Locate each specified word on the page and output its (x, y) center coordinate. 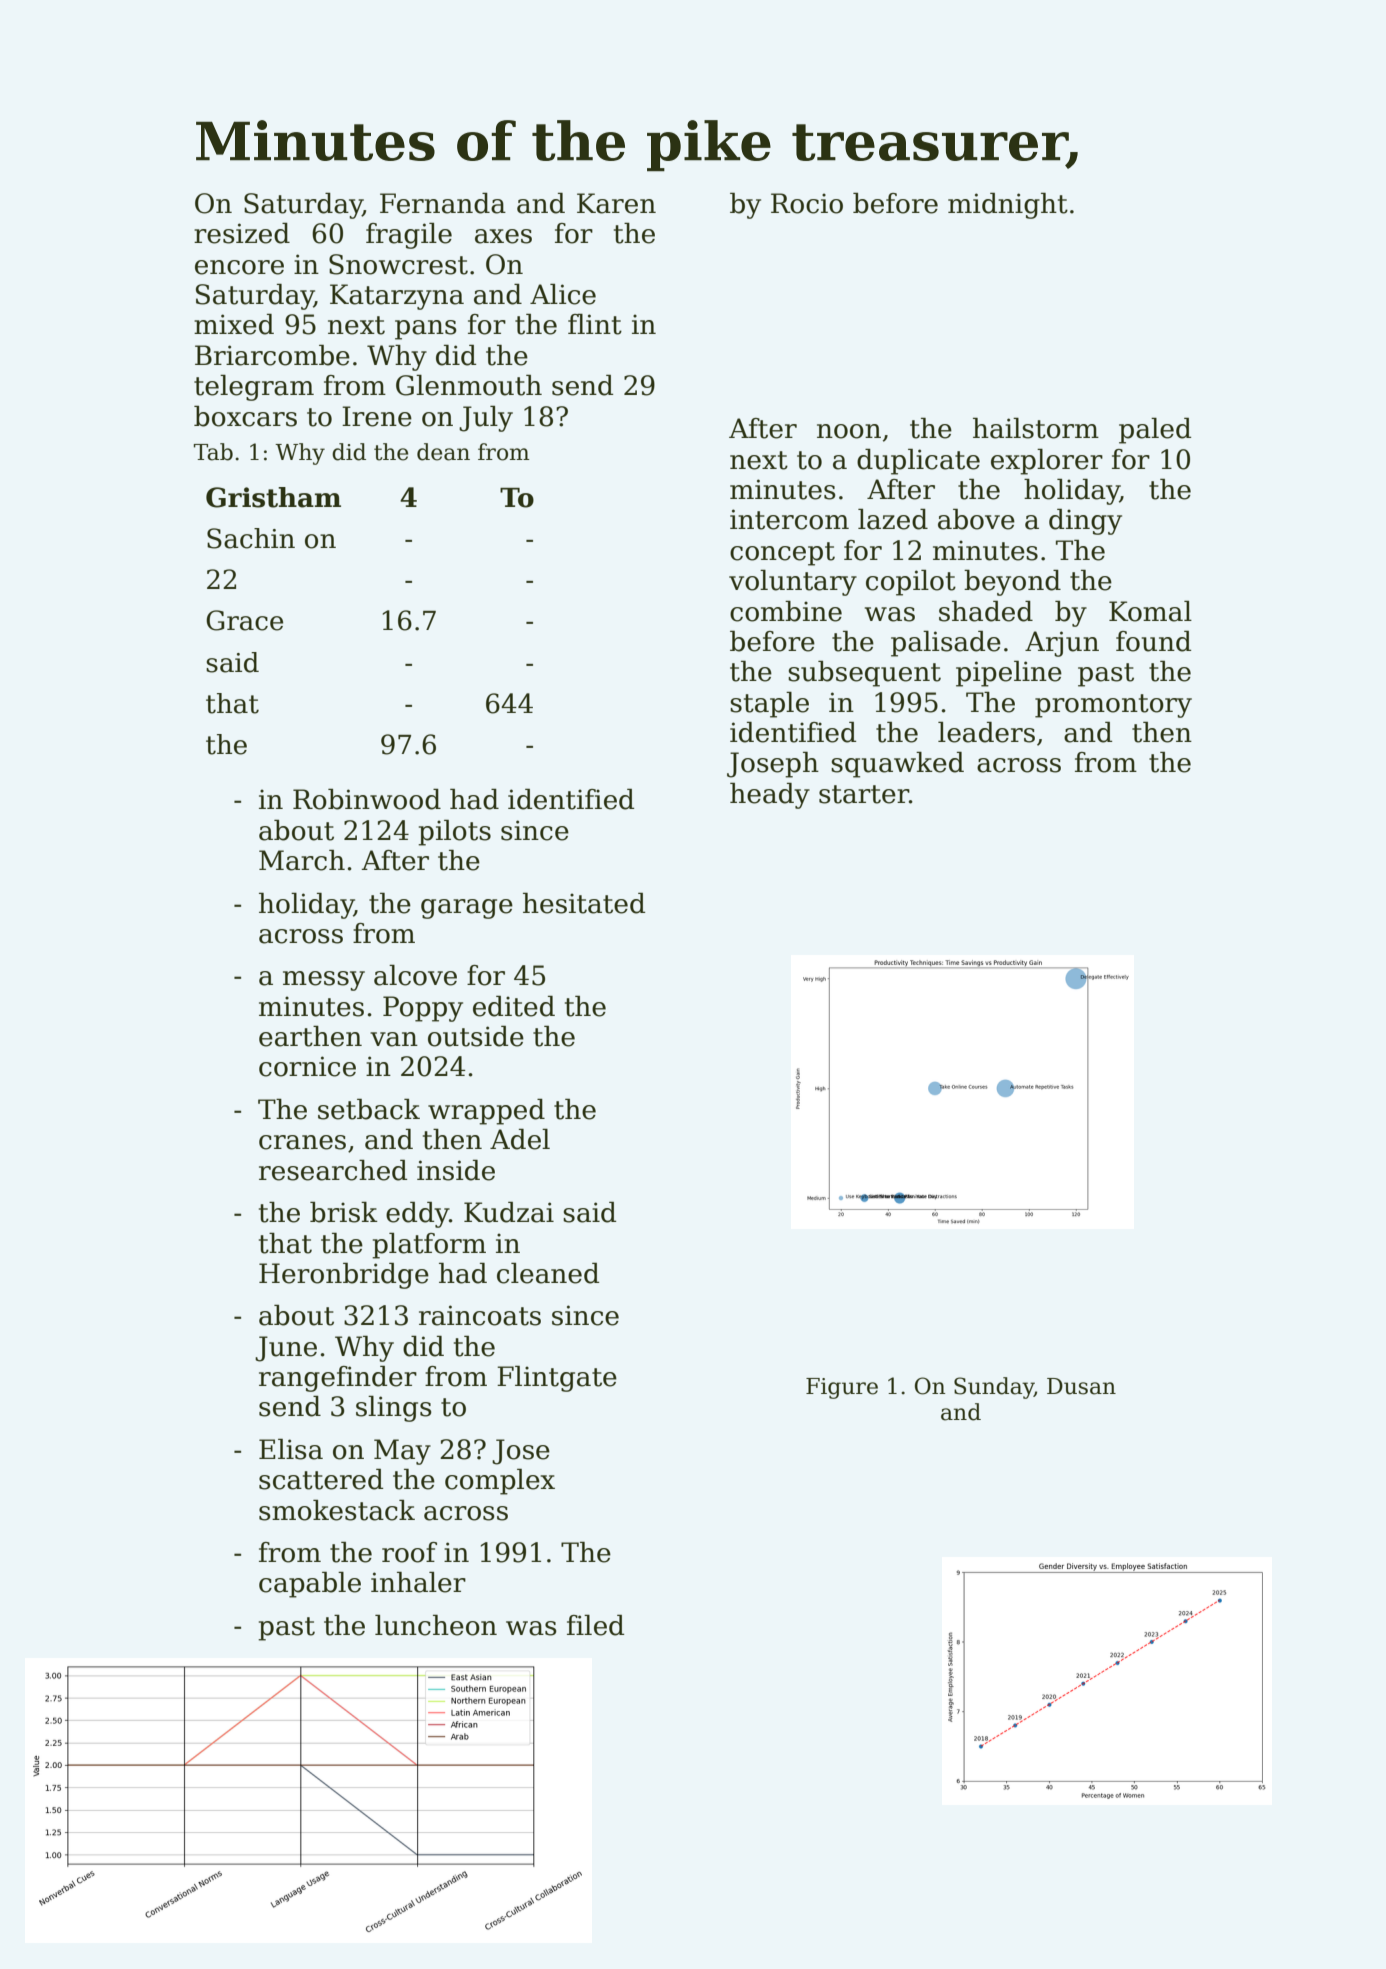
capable (310, 1585)
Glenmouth (469, 385)
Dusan (1081, 1386)
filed (595, 1625)
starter (864, 794)
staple (769, 705)
